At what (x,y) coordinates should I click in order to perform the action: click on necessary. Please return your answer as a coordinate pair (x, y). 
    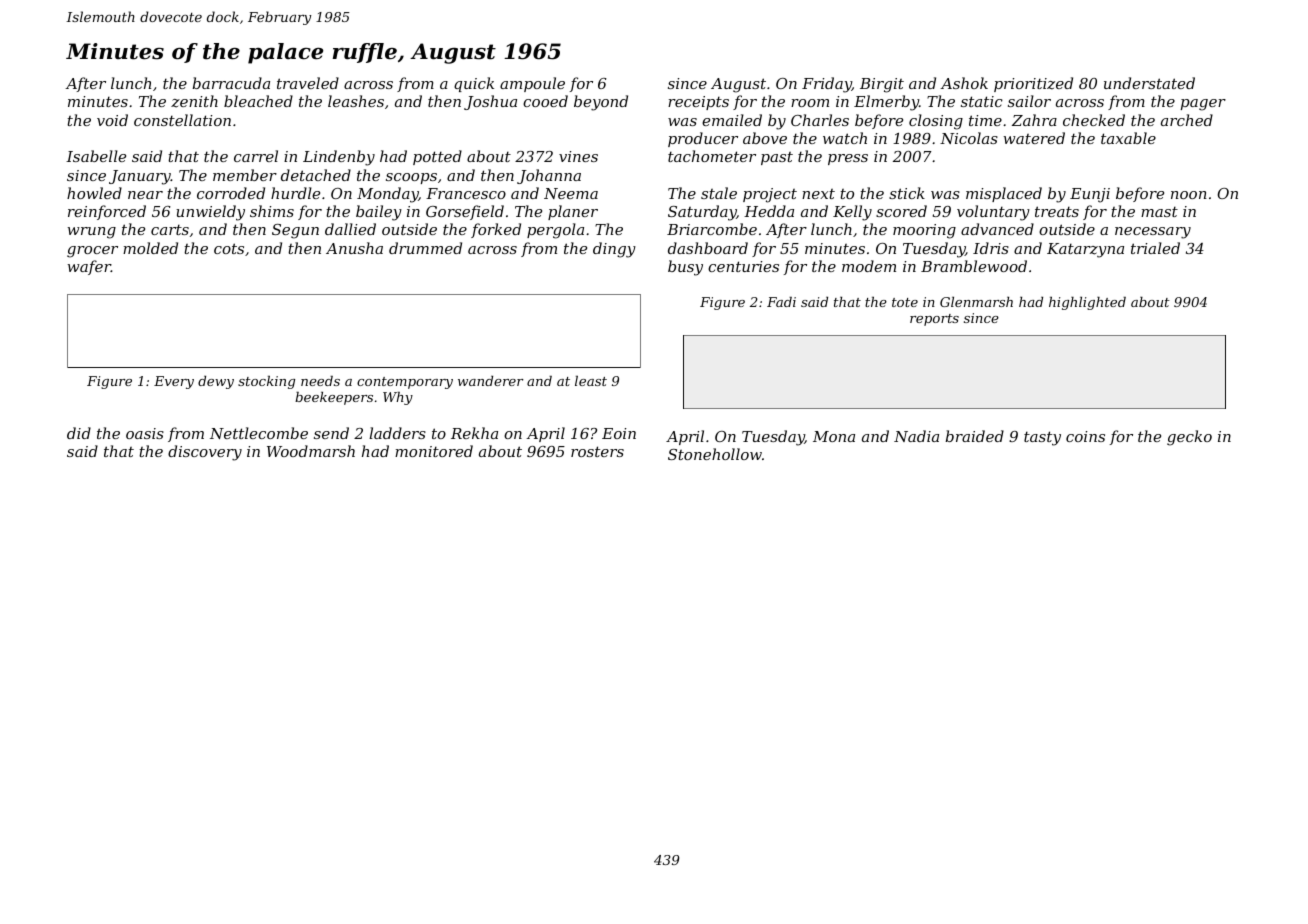
    Looking at the image, I should click on (1153, 233).
